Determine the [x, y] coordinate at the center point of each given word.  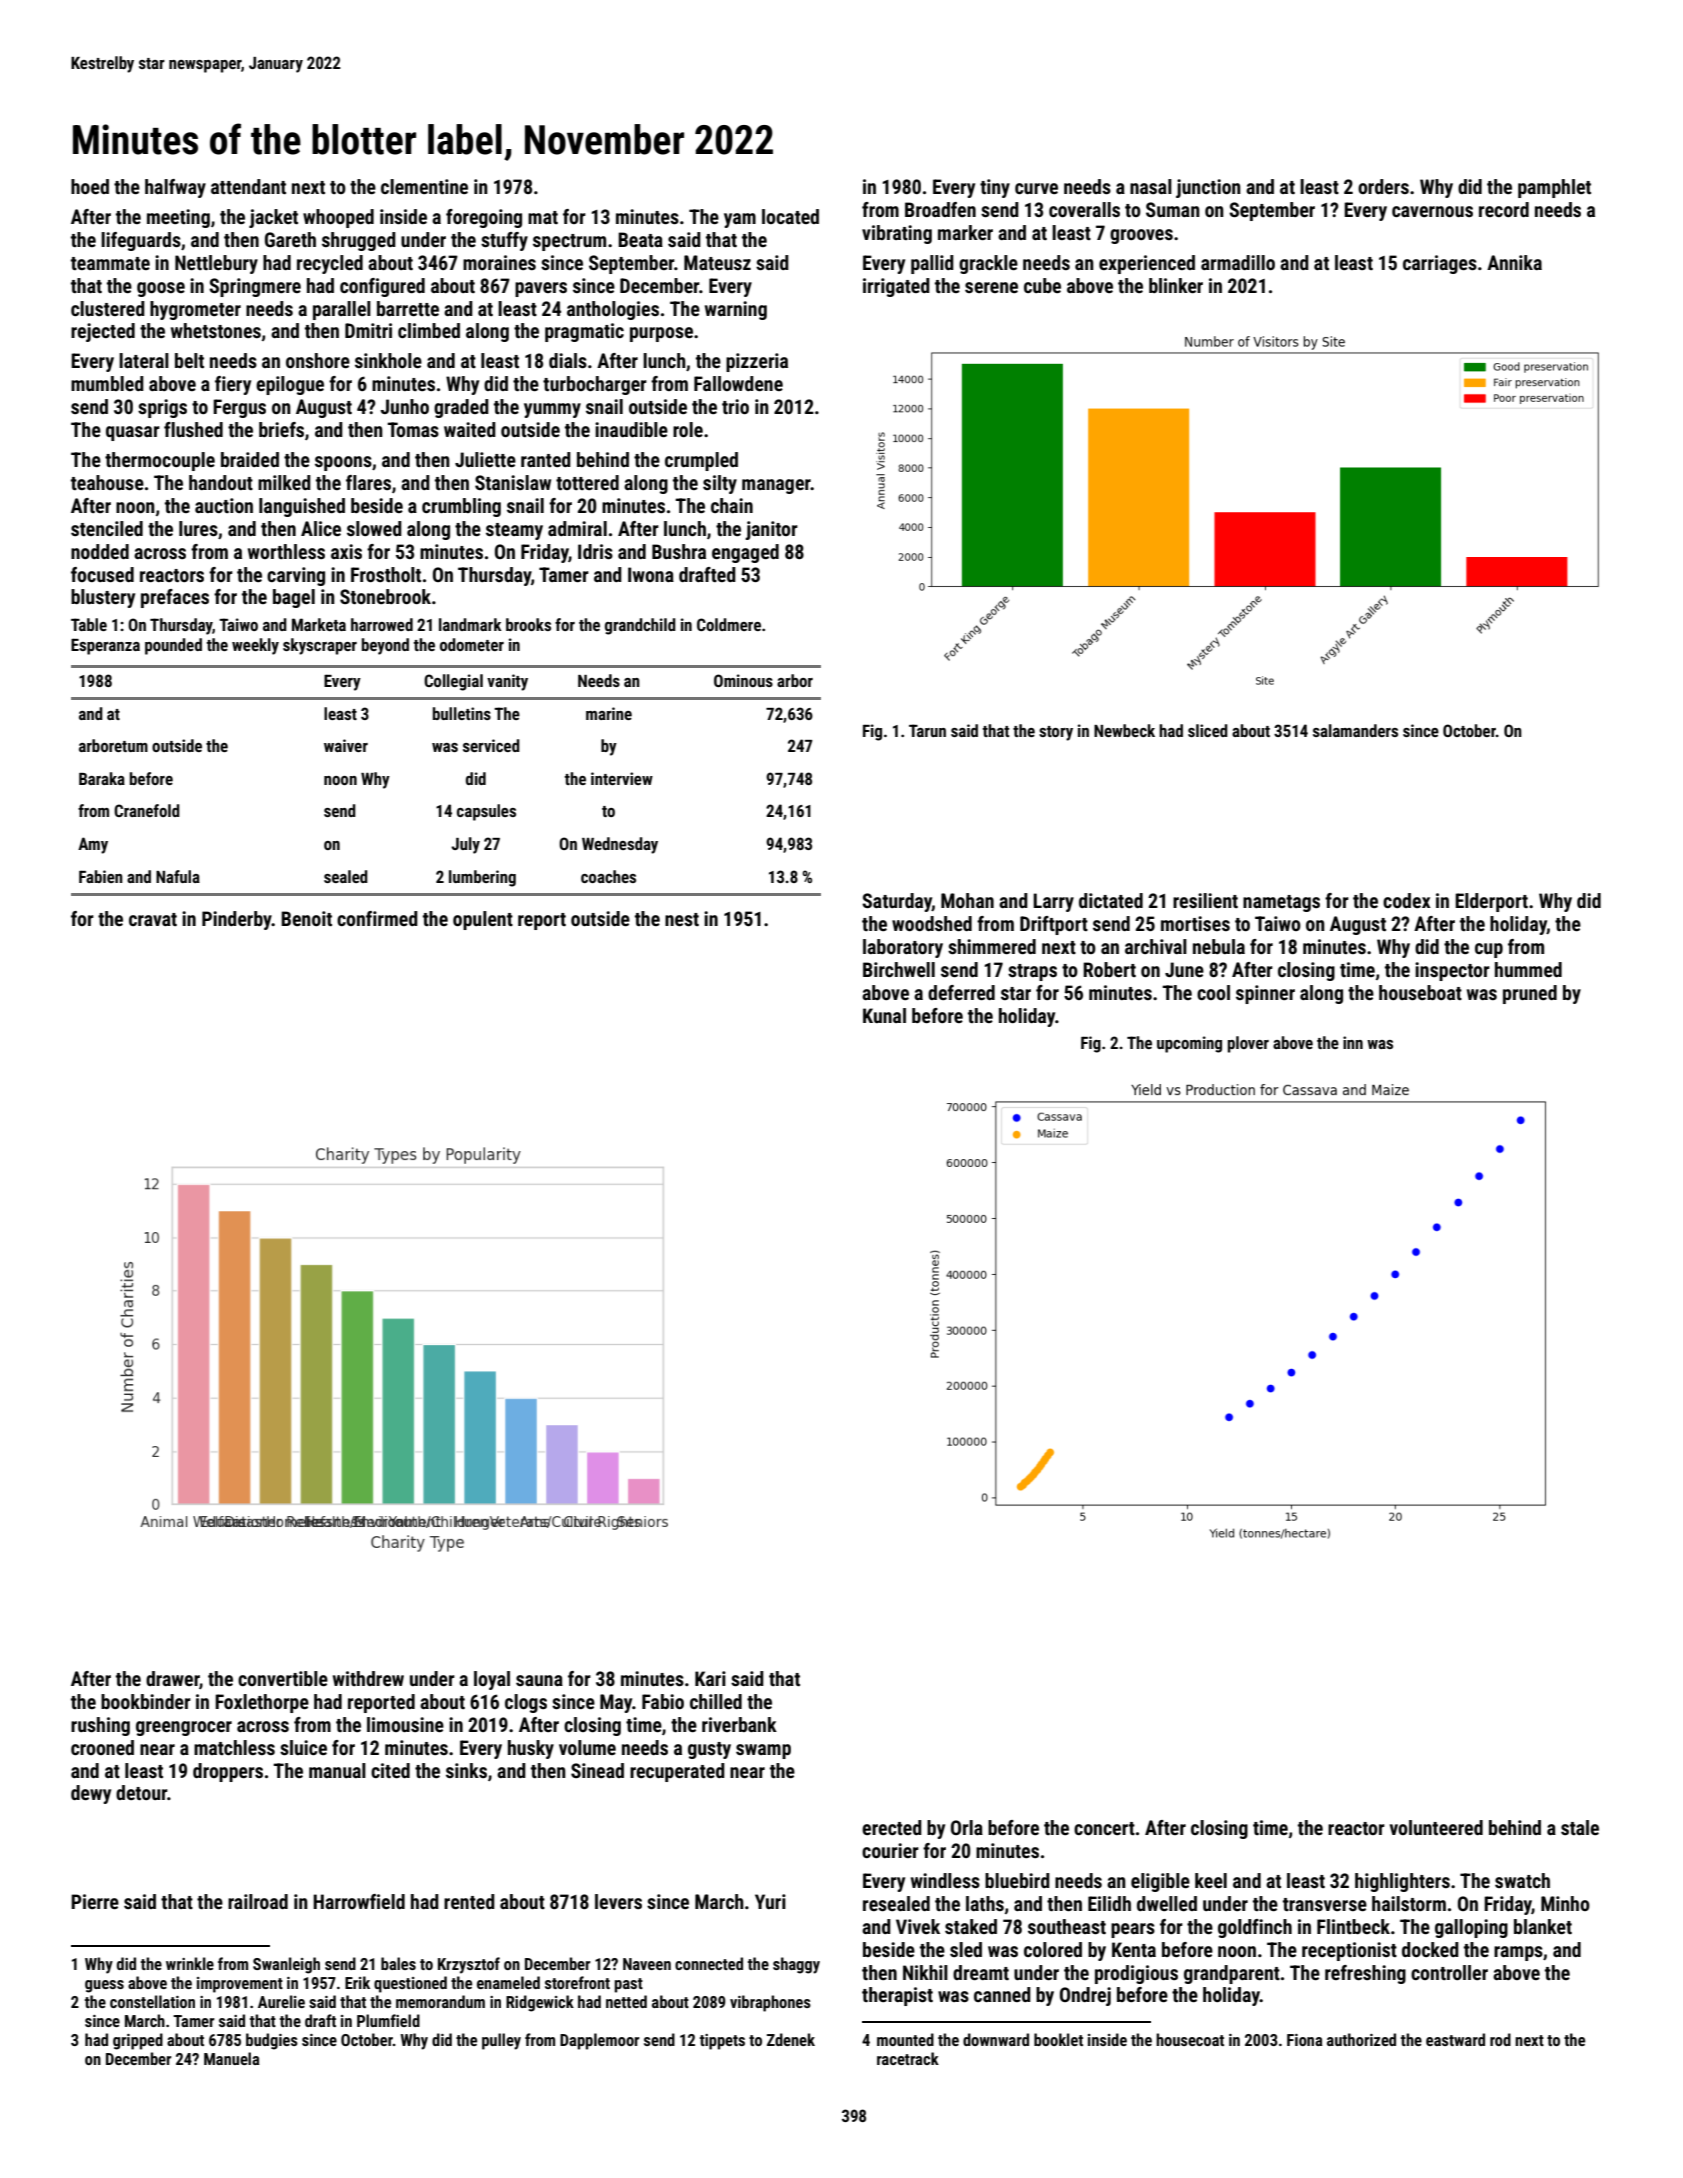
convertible [283, 1678]
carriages [1440, 264]
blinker [1176, 285]
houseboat [1420, 992]
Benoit [306, 918]
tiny [995, 188]
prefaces [175, 598]
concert [1104, 1828]
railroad [258, 1901]
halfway [175, 188]
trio [735, 406]
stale [1580, 1827]
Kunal [884, 1015]
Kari [710, 1678]
